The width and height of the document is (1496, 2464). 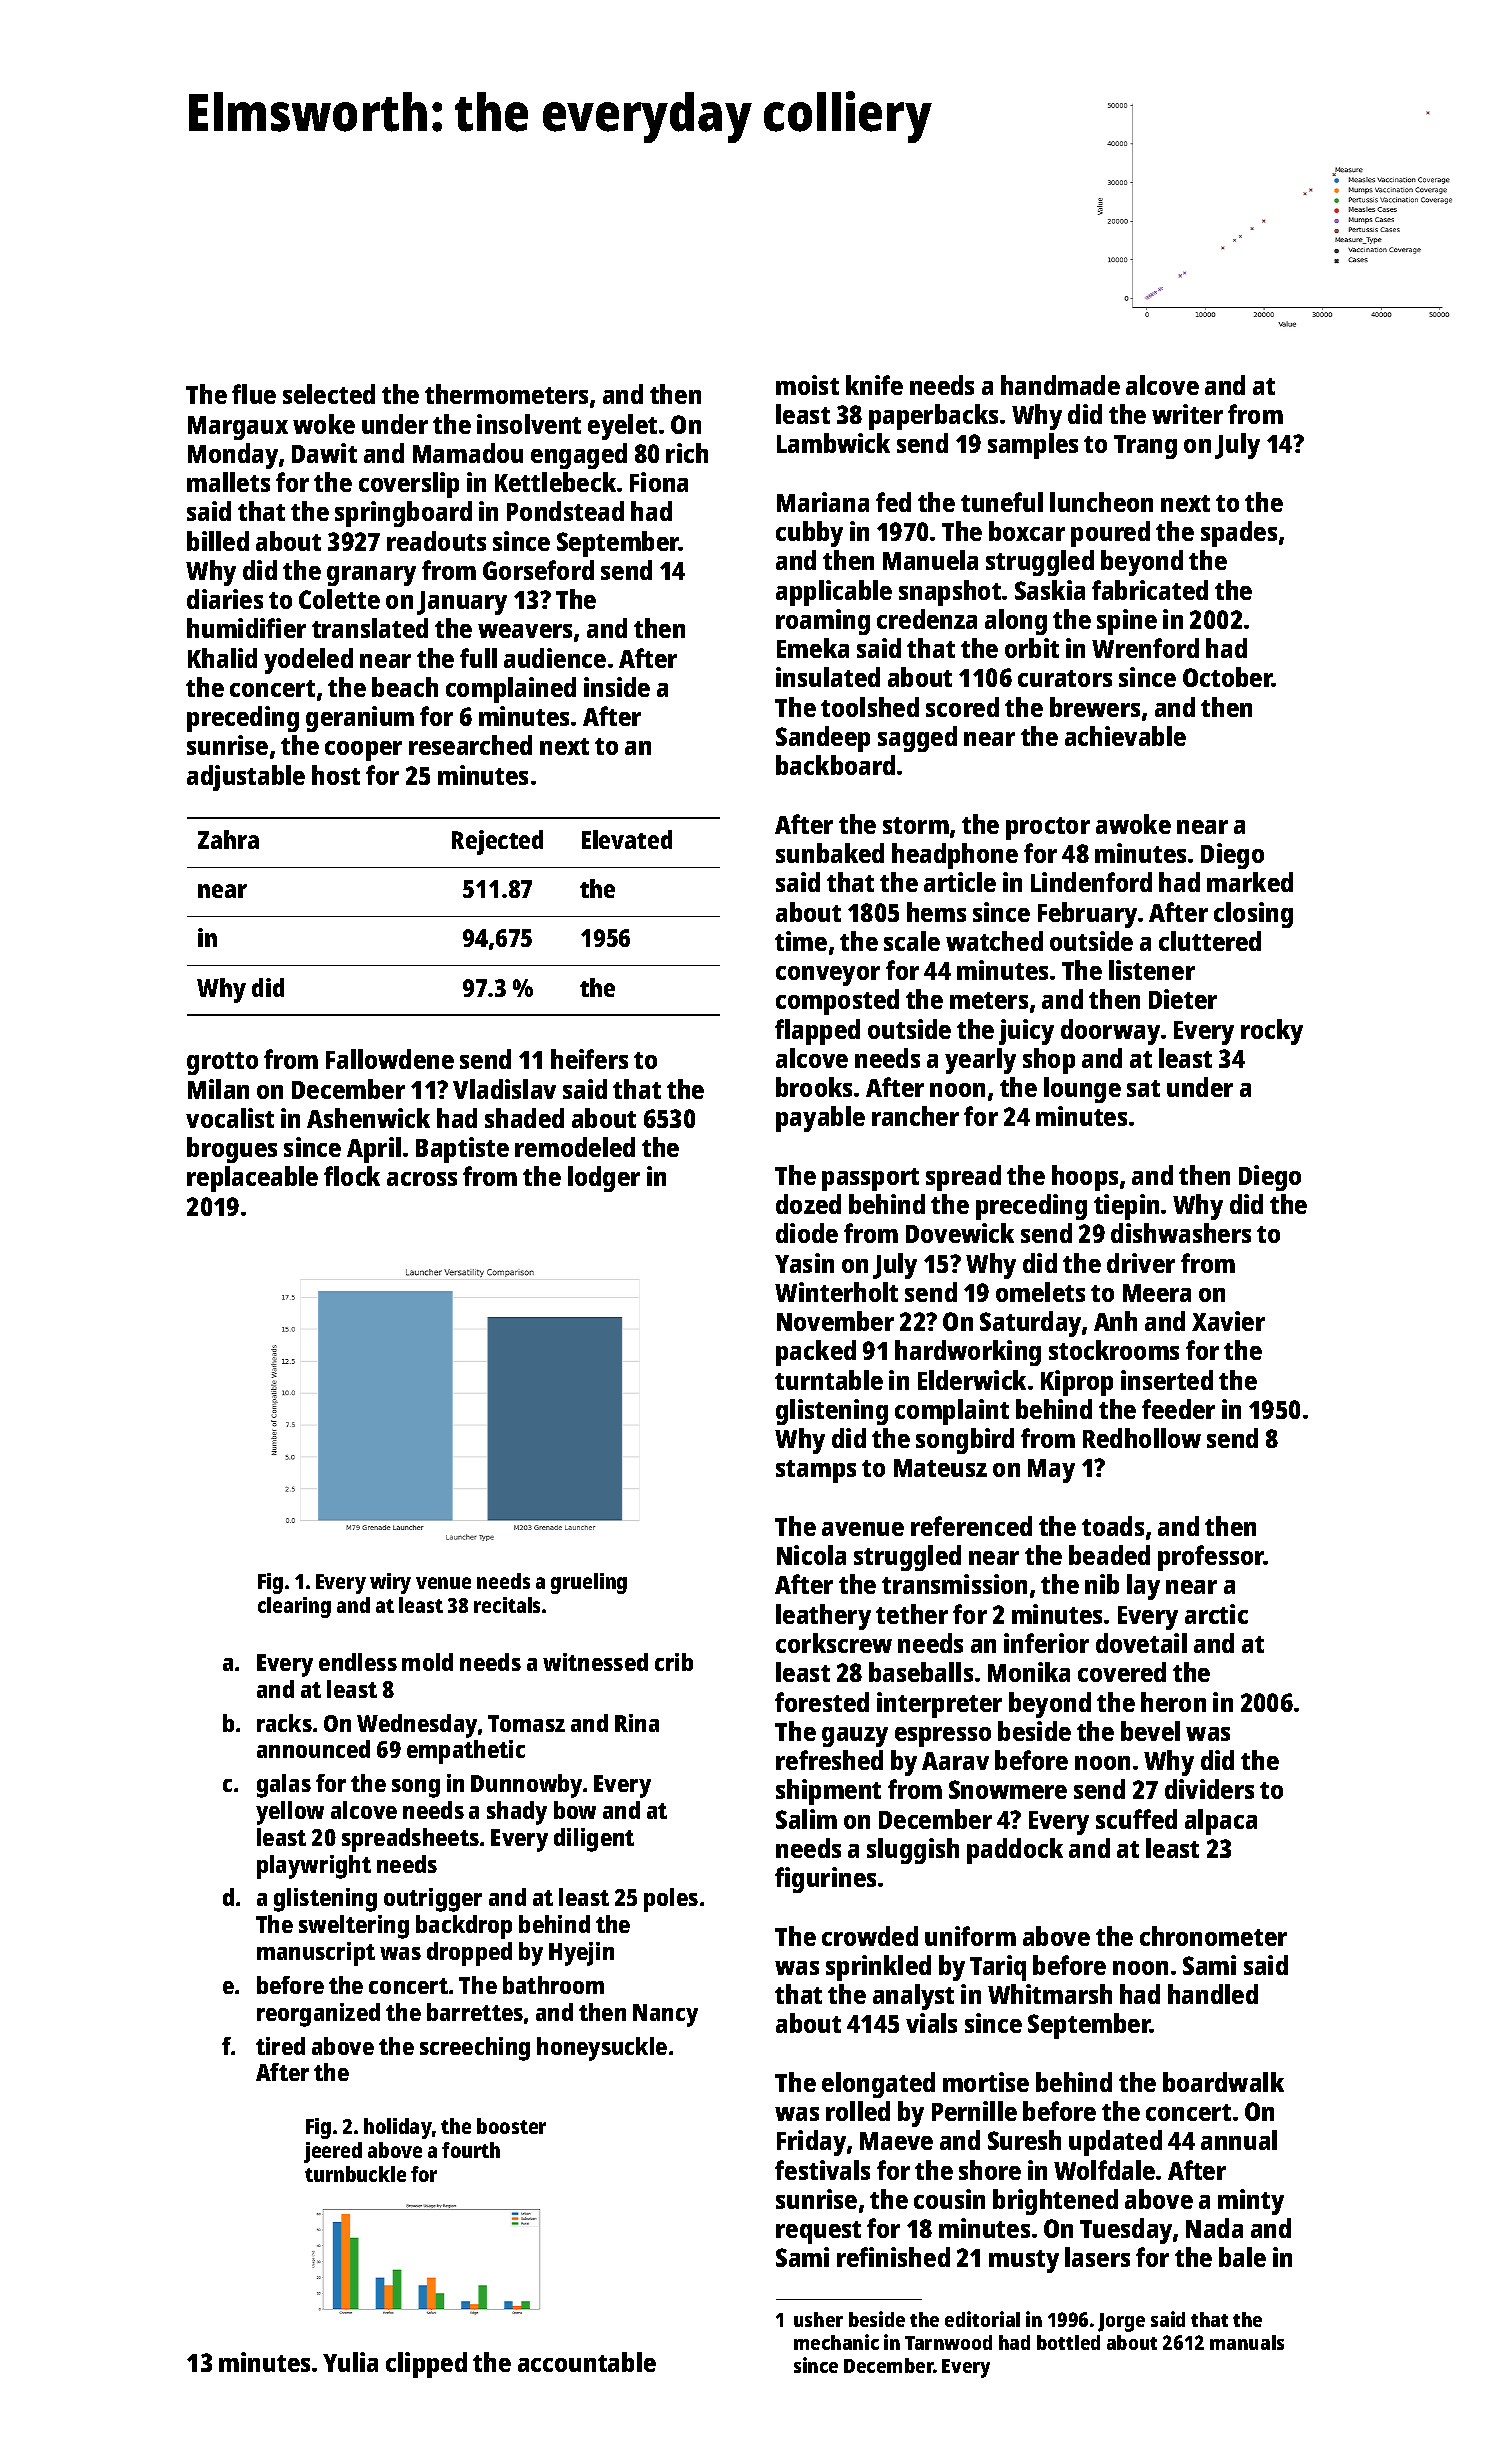 What do you see at coordinates (665, 2015) in the document?
I see `Nancy` at bounding box center [665, 2015].
